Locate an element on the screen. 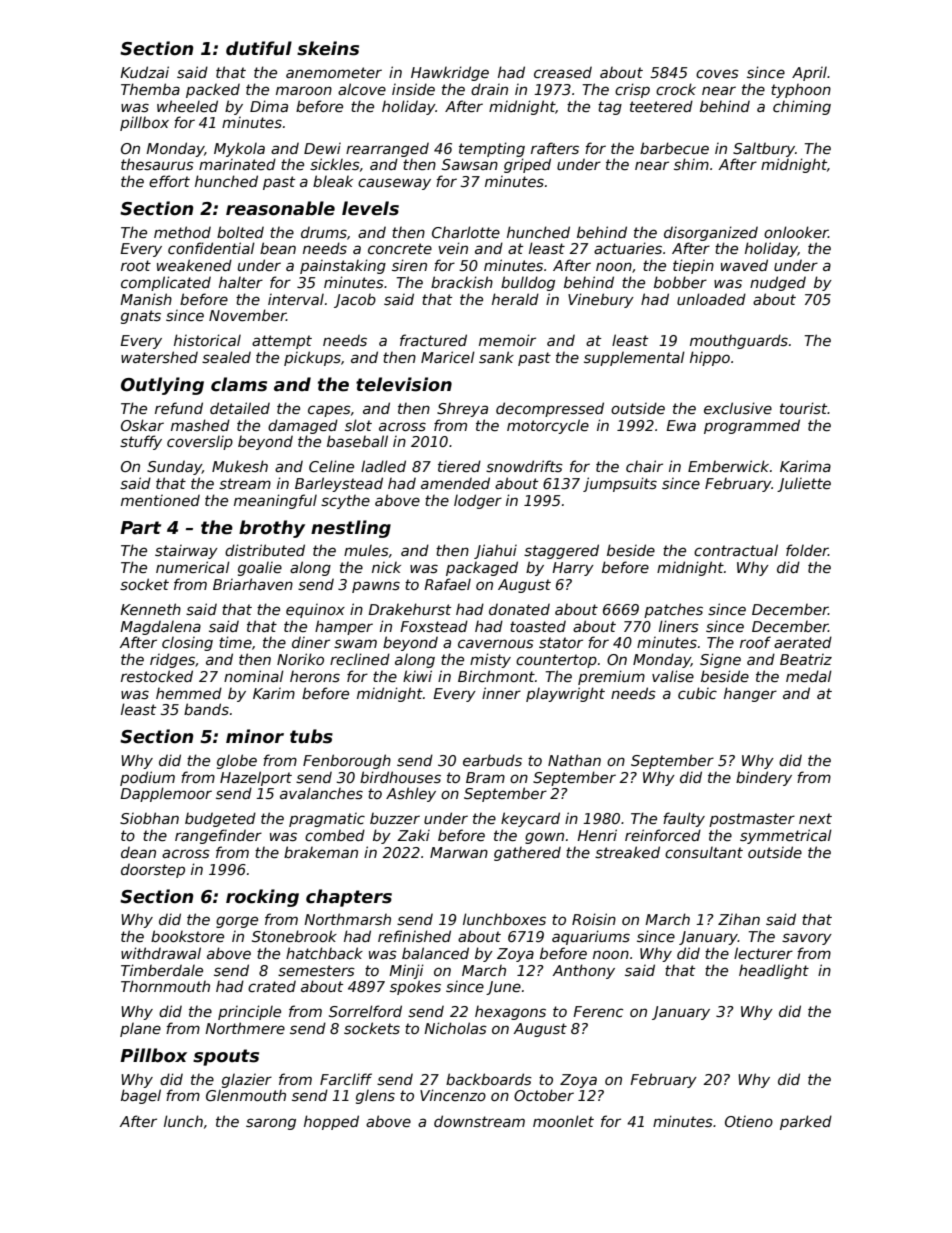 The width and height of the screenshot is (952, 1233). mouthguards is located at coordinates (739, 341).
